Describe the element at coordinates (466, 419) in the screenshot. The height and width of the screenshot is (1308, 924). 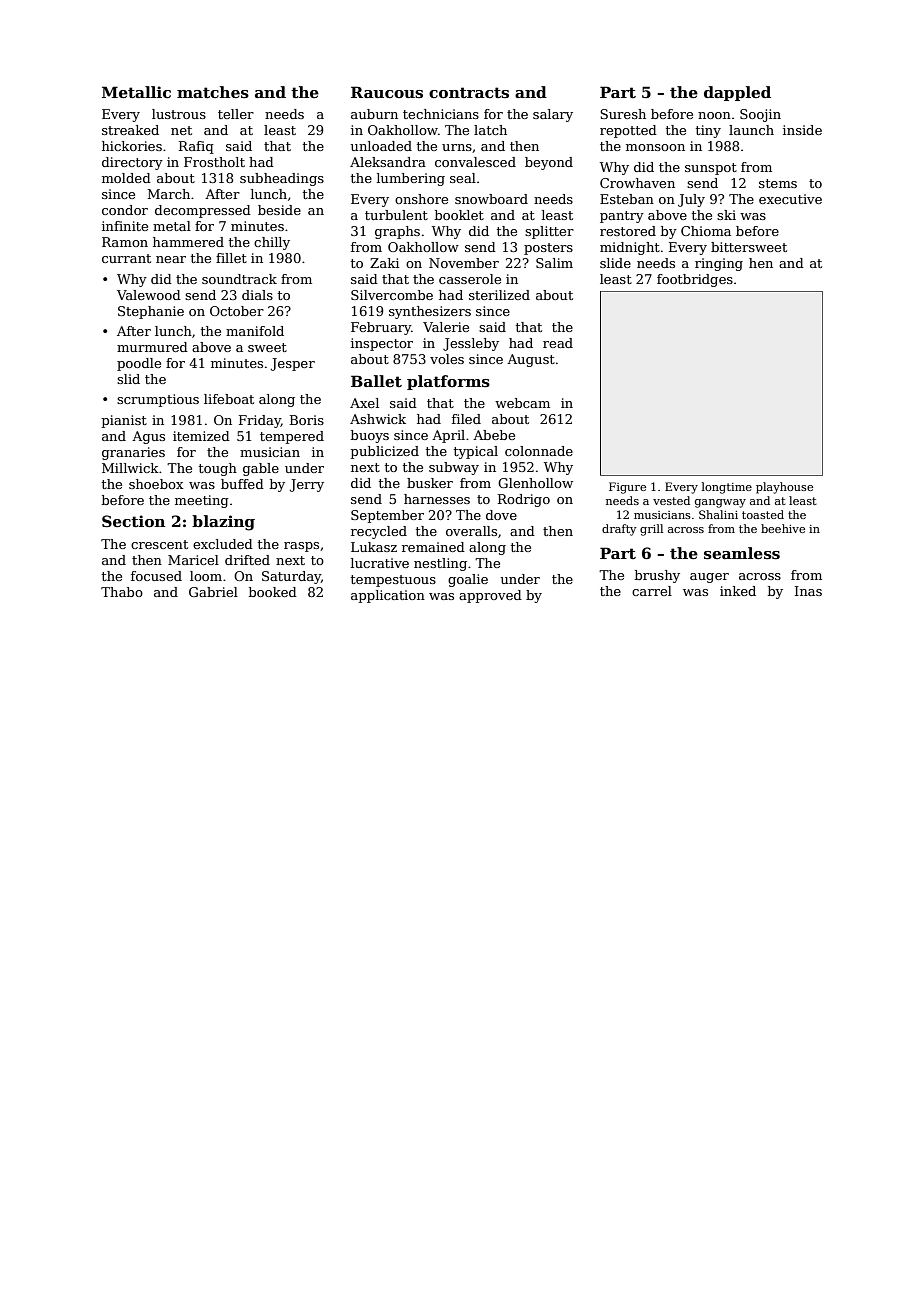
I see `filed` at that location.
